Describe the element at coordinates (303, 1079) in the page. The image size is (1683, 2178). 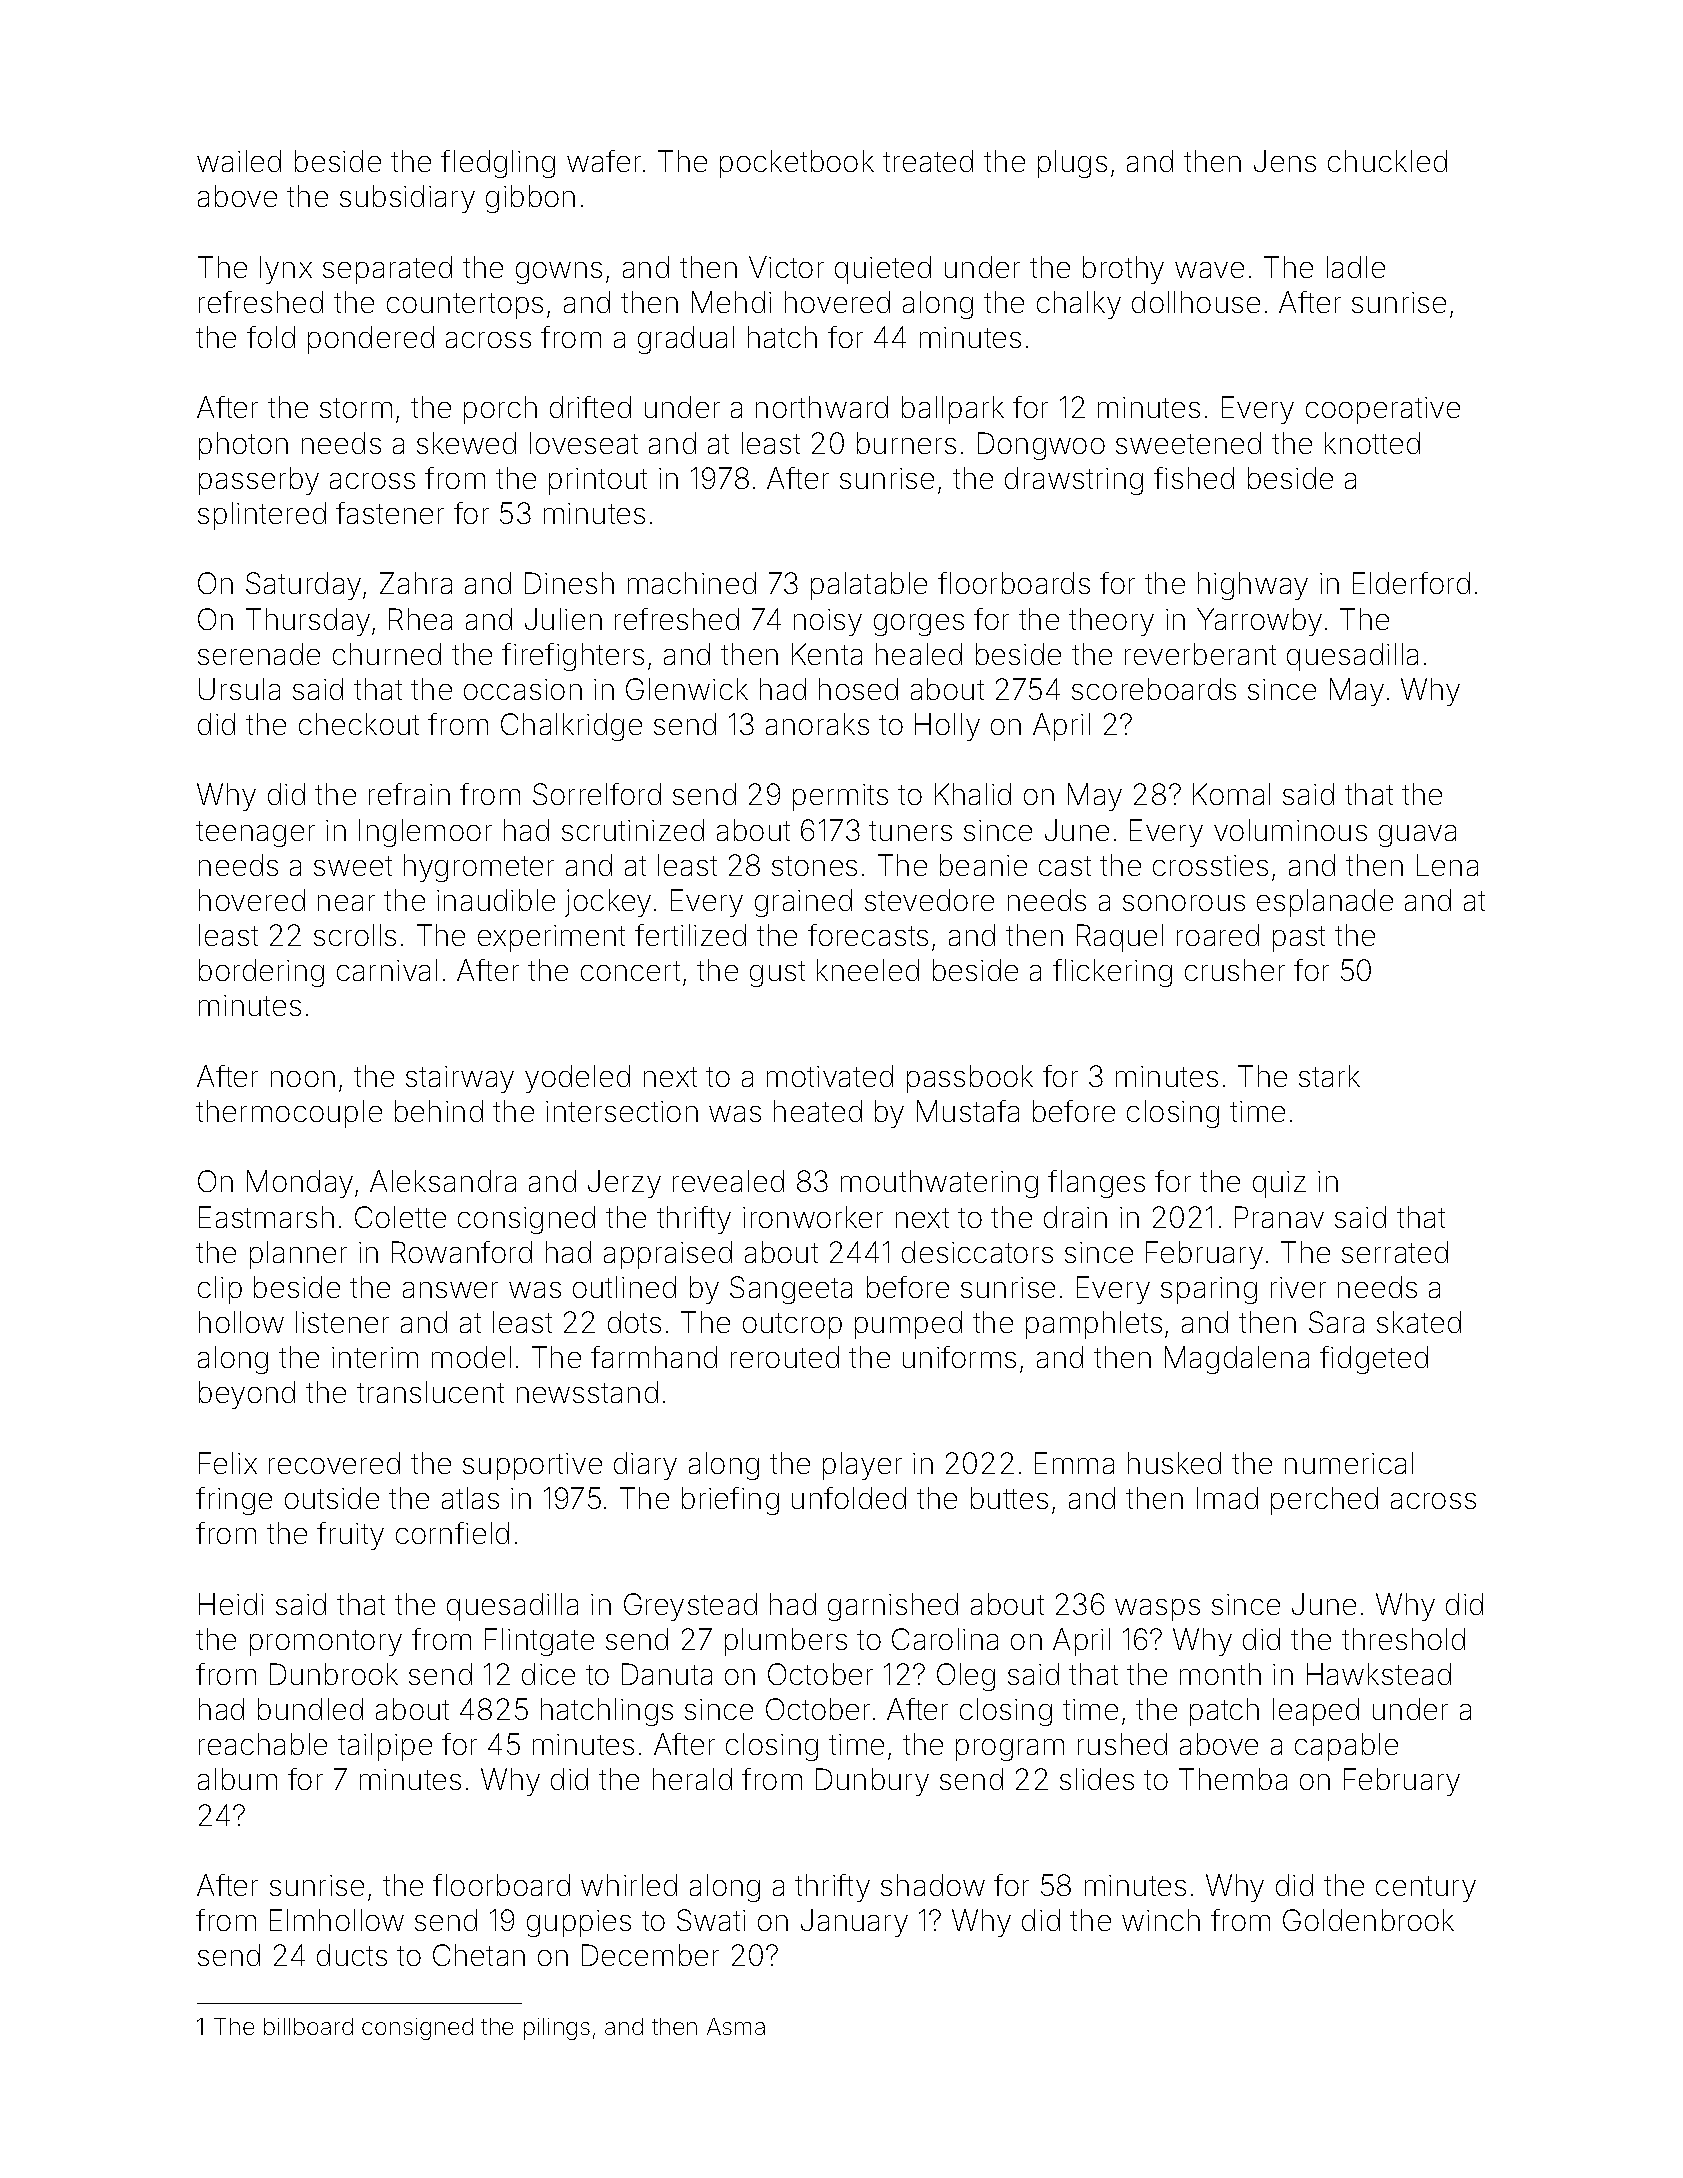
I see `noon` at that location.
